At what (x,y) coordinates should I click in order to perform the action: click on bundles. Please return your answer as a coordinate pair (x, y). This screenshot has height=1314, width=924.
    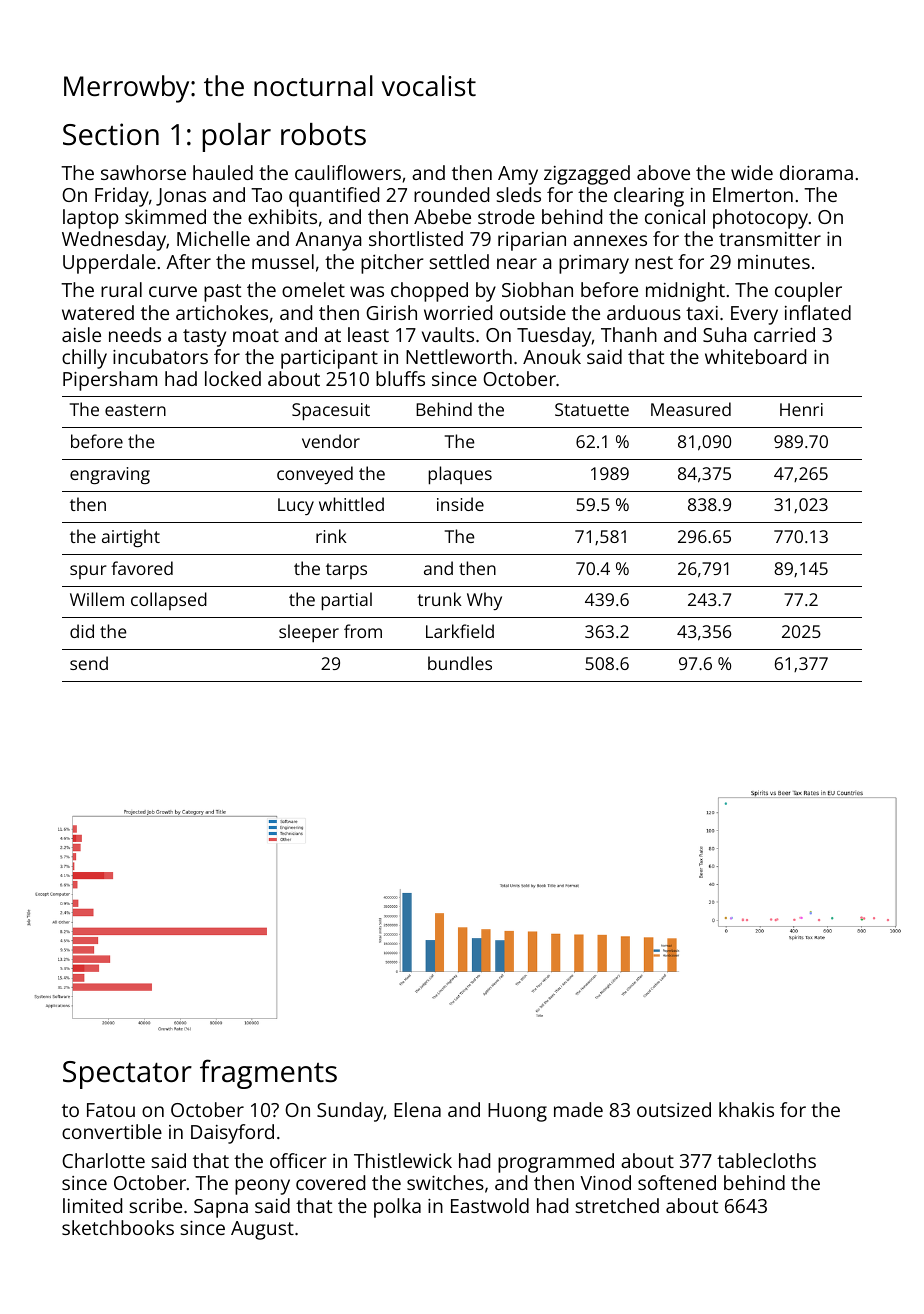
    Looking at the image, I should click on (460, 663).
